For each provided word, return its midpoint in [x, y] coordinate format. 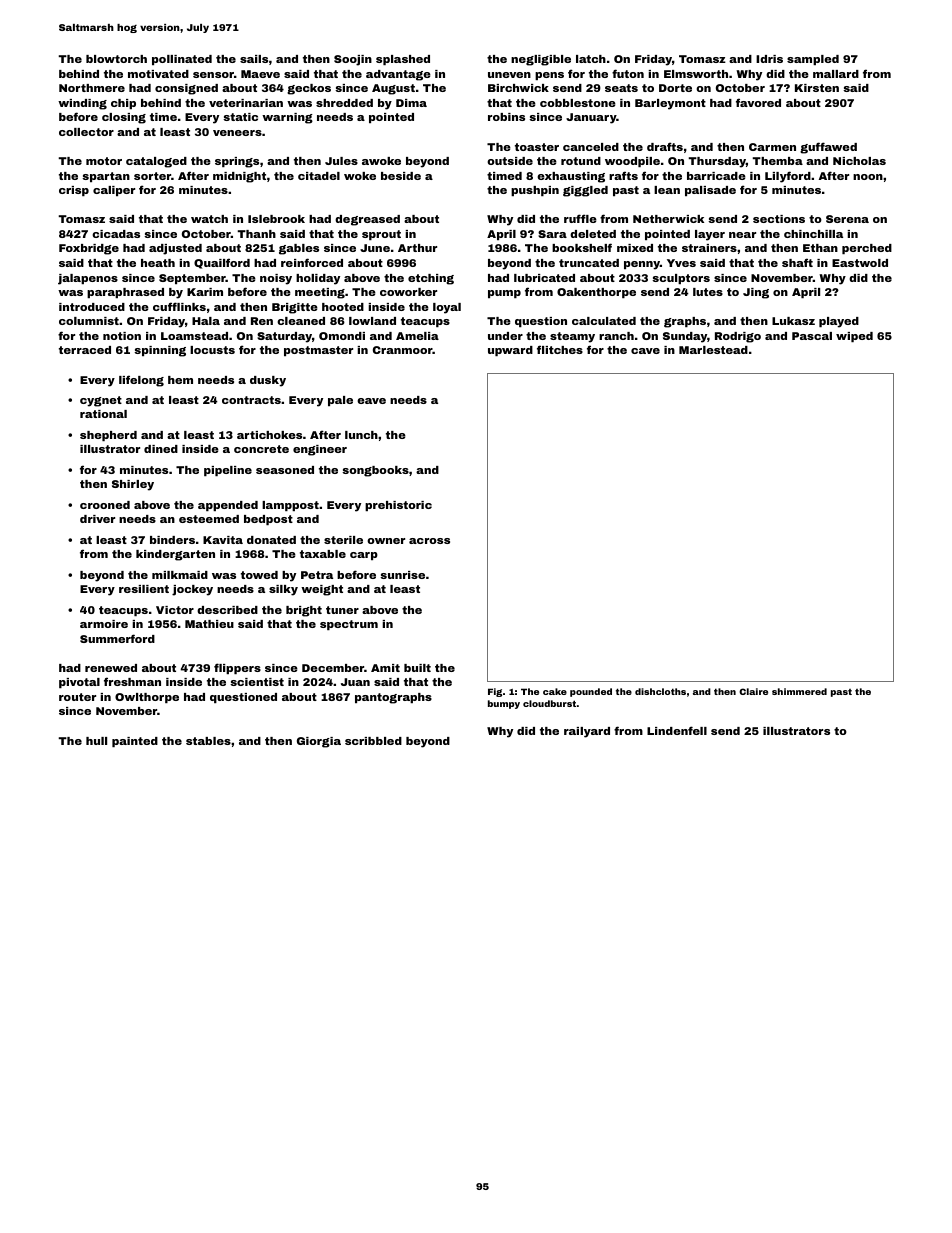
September [192, 279]
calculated [604, 321]
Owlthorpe [147, 698]
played [839, 322]
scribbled [373, 741]
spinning [160, 351]
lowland [372, 321]
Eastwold [860, 263]
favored [758, 102]
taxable [323, 554]
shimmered [799, 691]
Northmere [92, 88]
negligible [541, 60]
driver [97, 519]
